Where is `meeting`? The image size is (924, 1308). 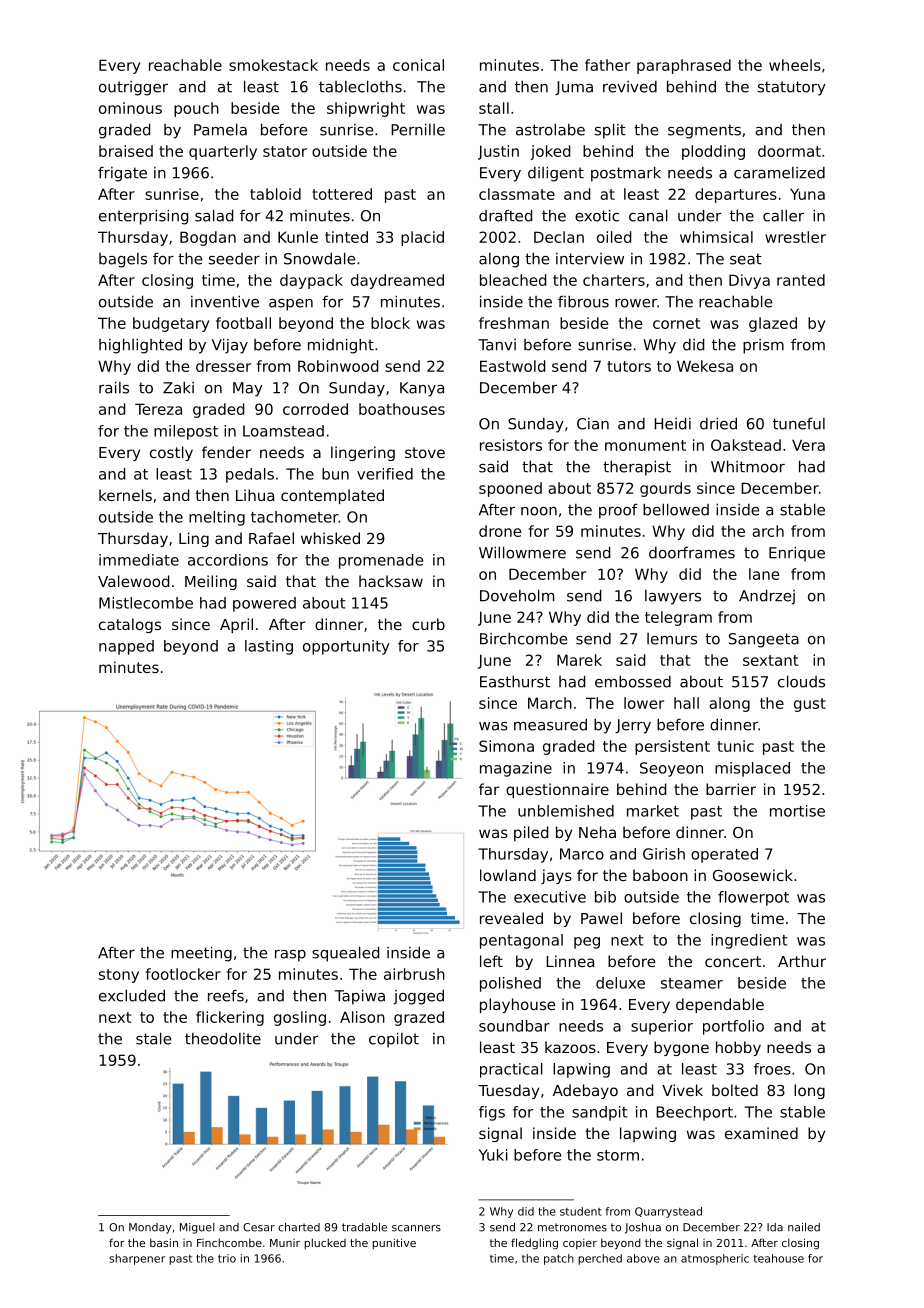 meeting is located at coordinates (201, 954).
